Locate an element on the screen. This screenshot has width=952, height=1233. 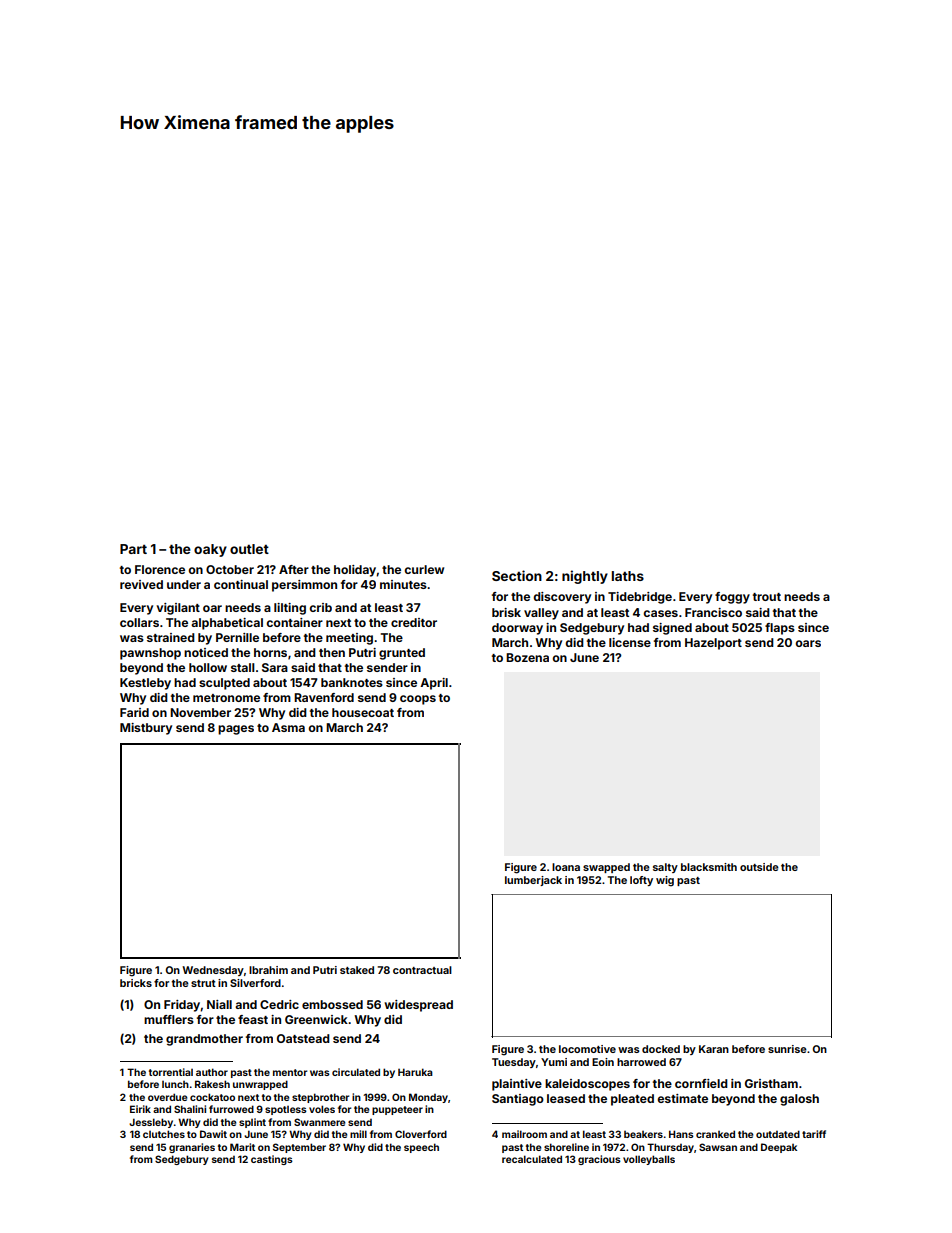
Ibrahim is located at coordinates (268, 970).
